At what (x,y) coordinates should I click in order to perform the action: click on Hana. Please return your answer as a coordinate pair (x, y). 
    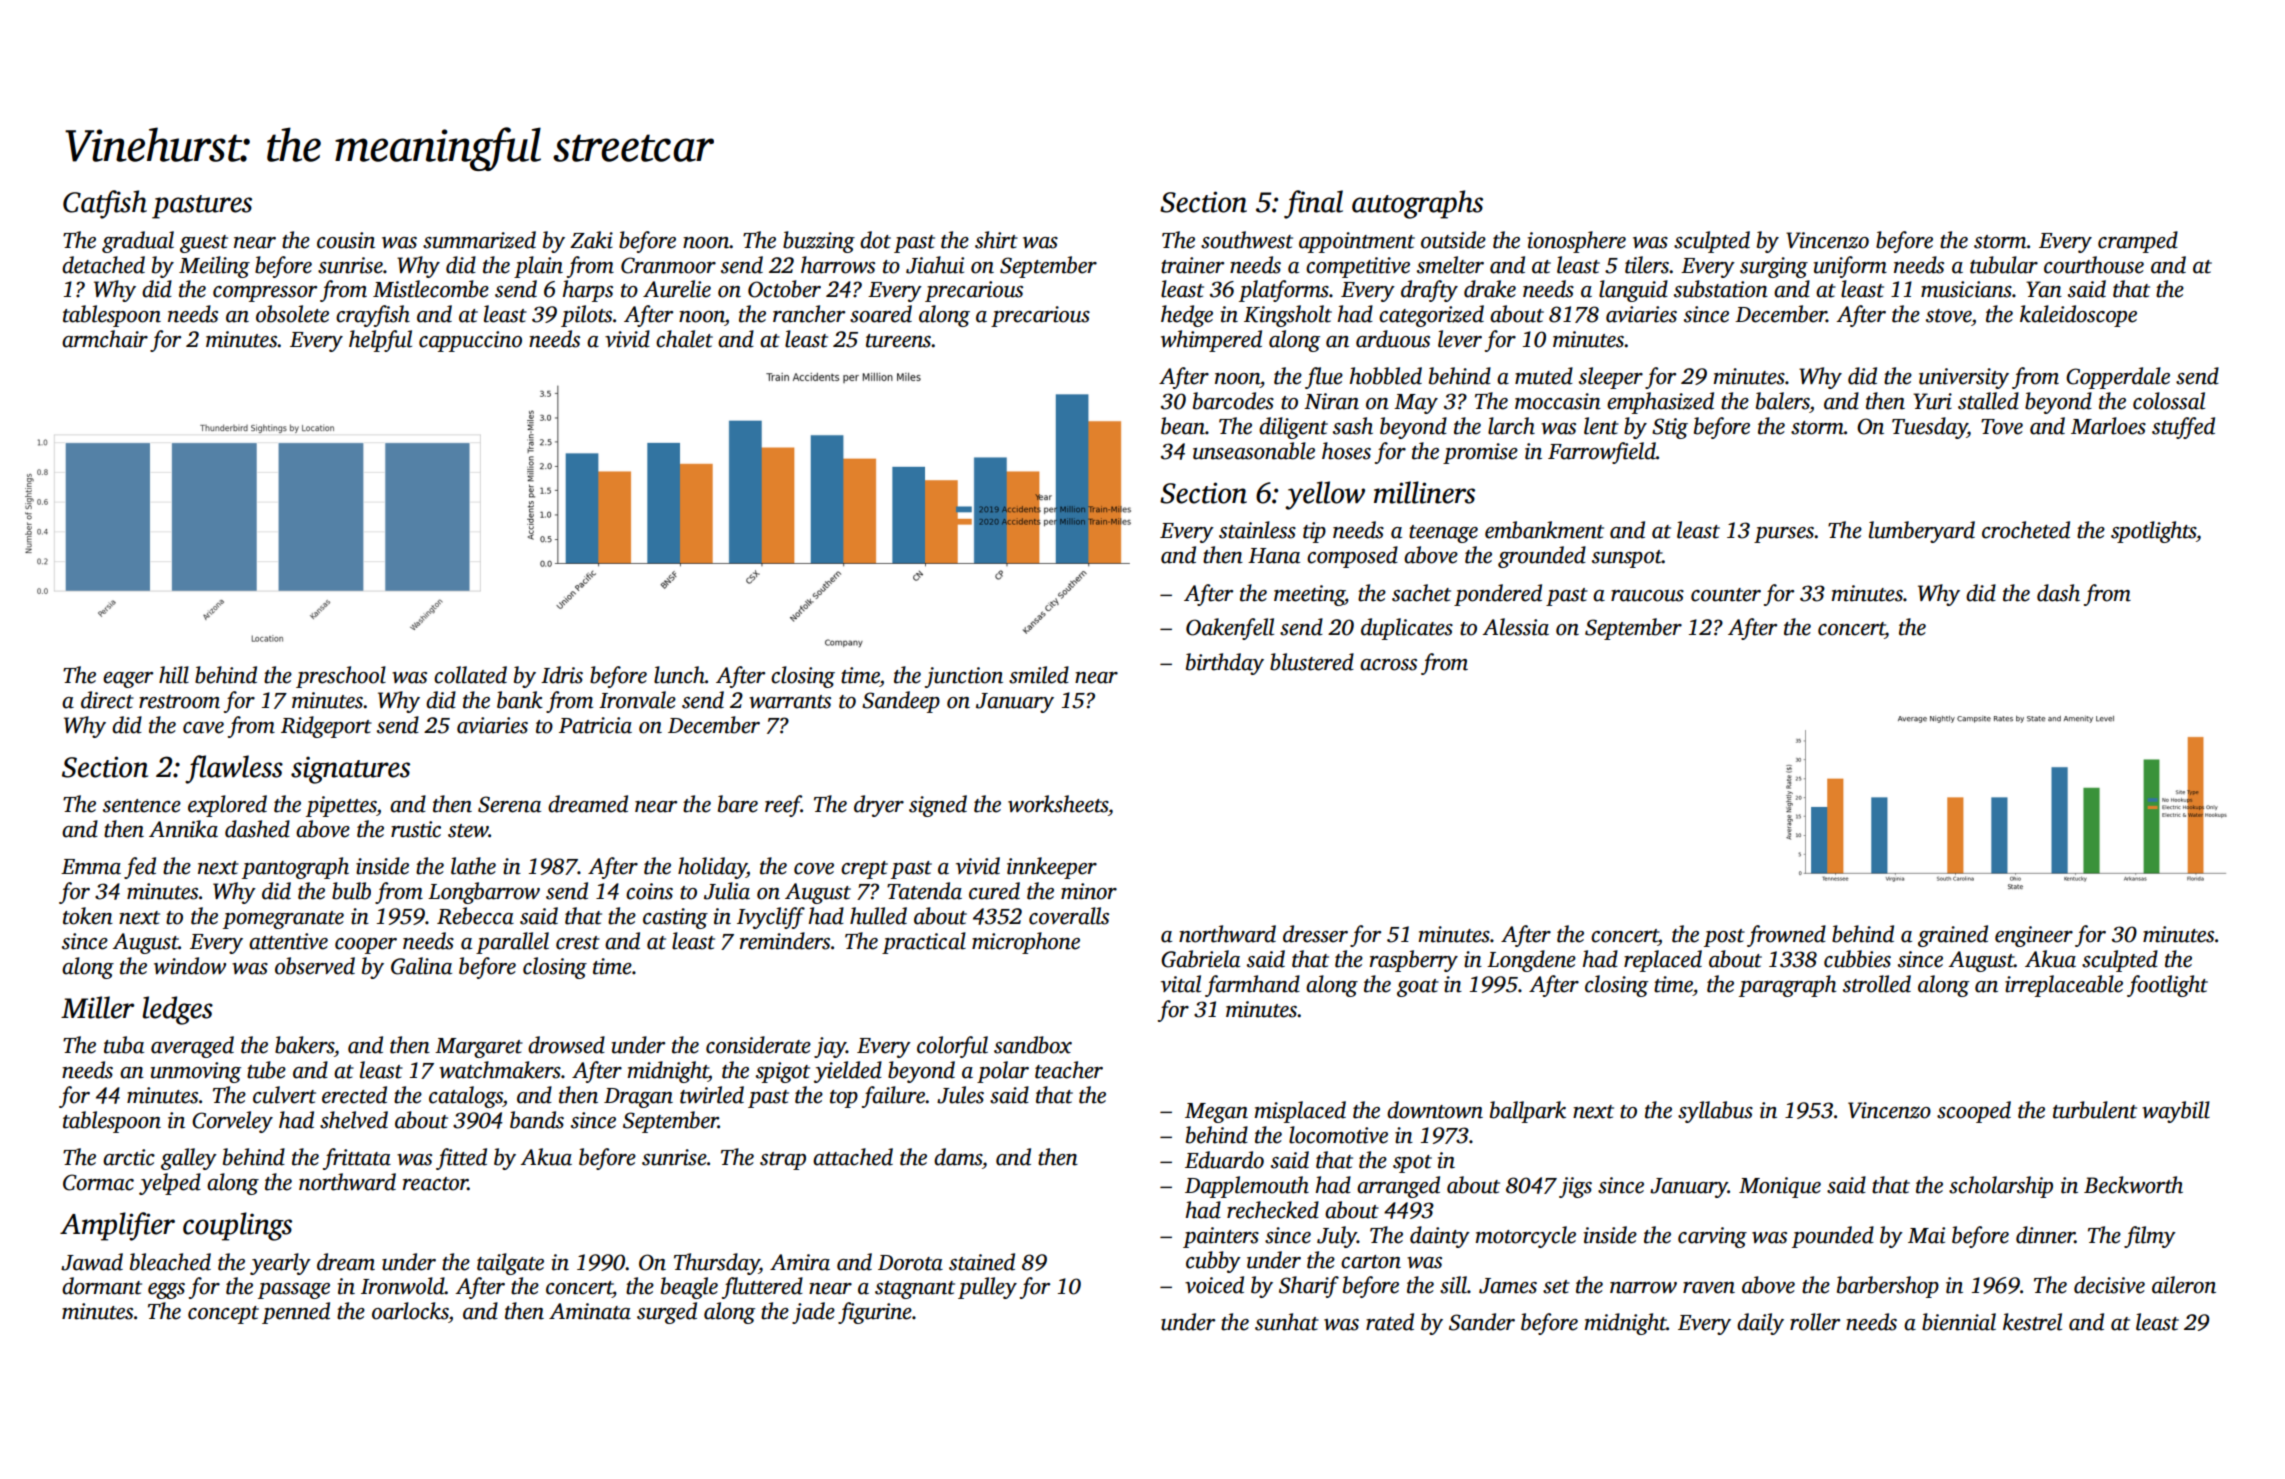
    Looking at the image, I should click on (1274, 556).
